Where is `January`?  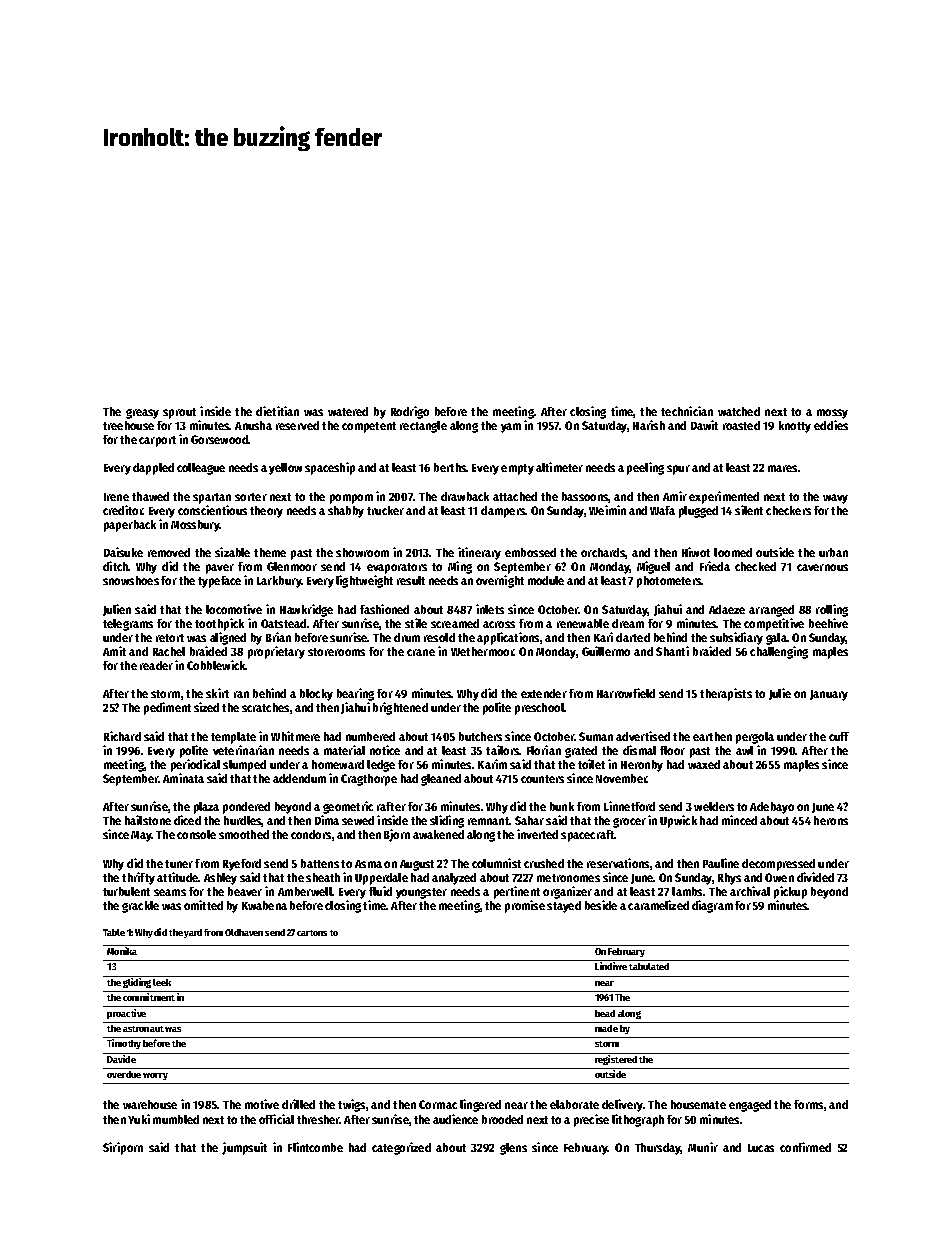
January is located at coordinates (829, 695).
